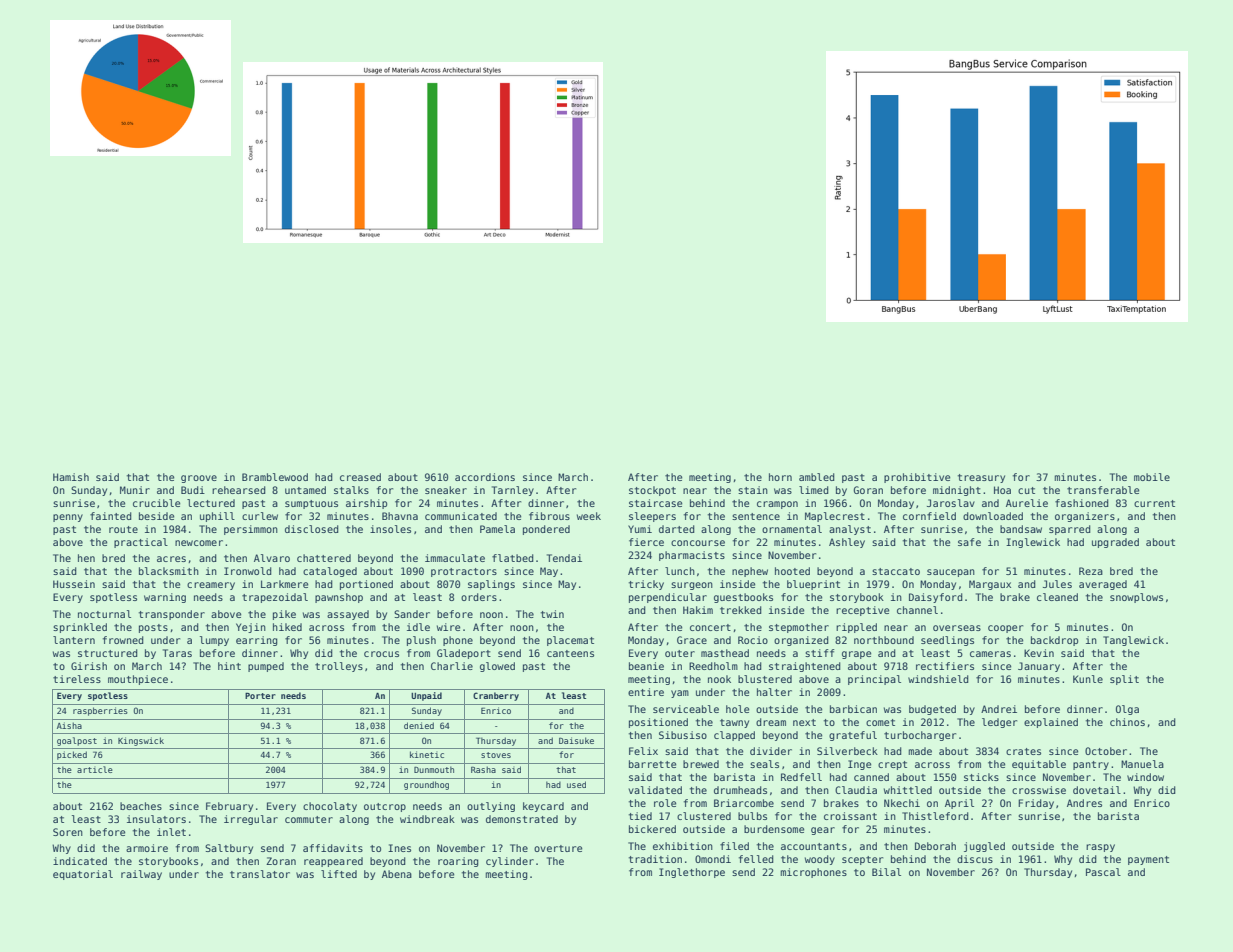 Image resolution: width=1233 pixels, height=952 pixels. I want to click on Olga, so click(1127, 710).
